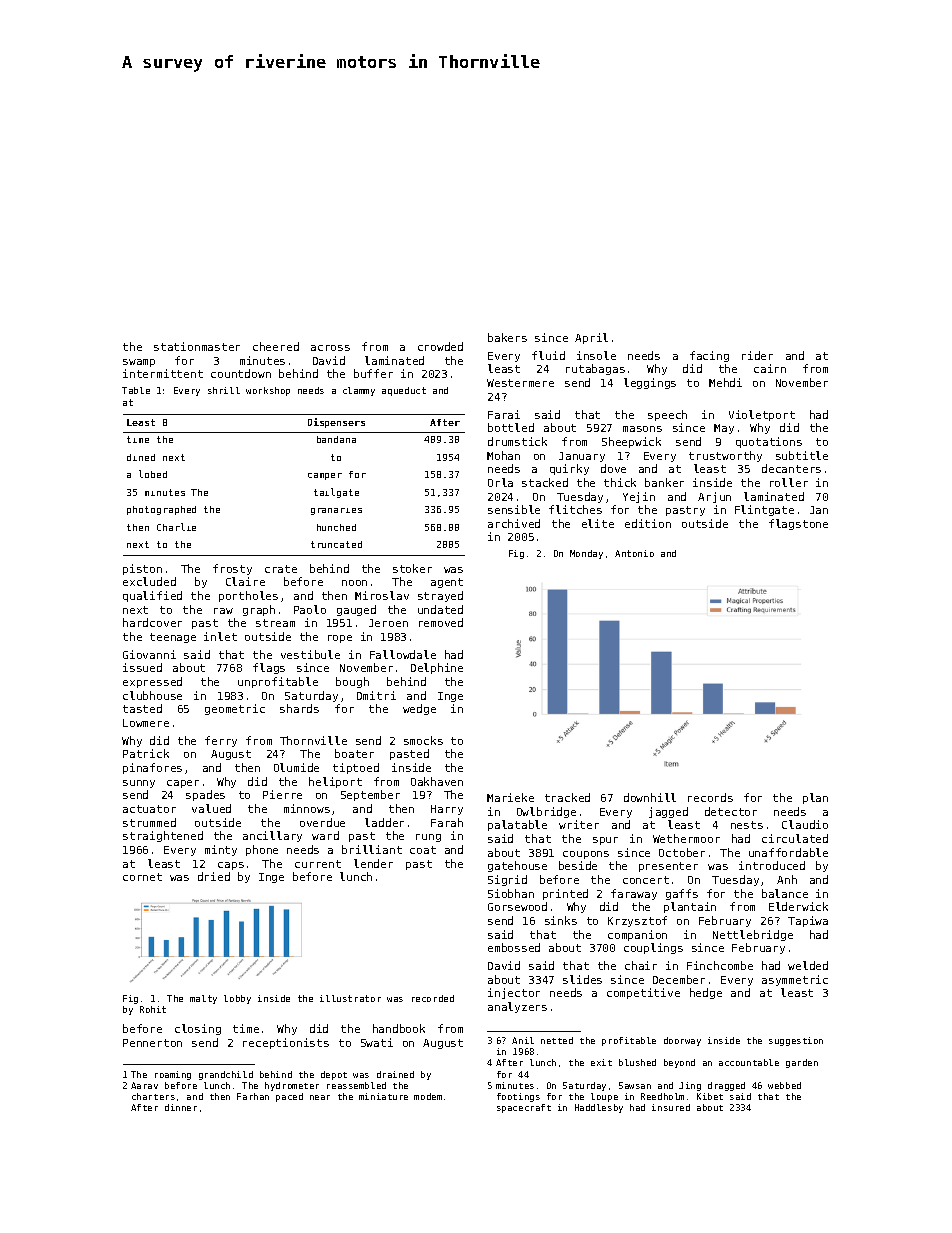 The width and height of the page is (952, 1233). I want to click on rider, so click(757, 355).
